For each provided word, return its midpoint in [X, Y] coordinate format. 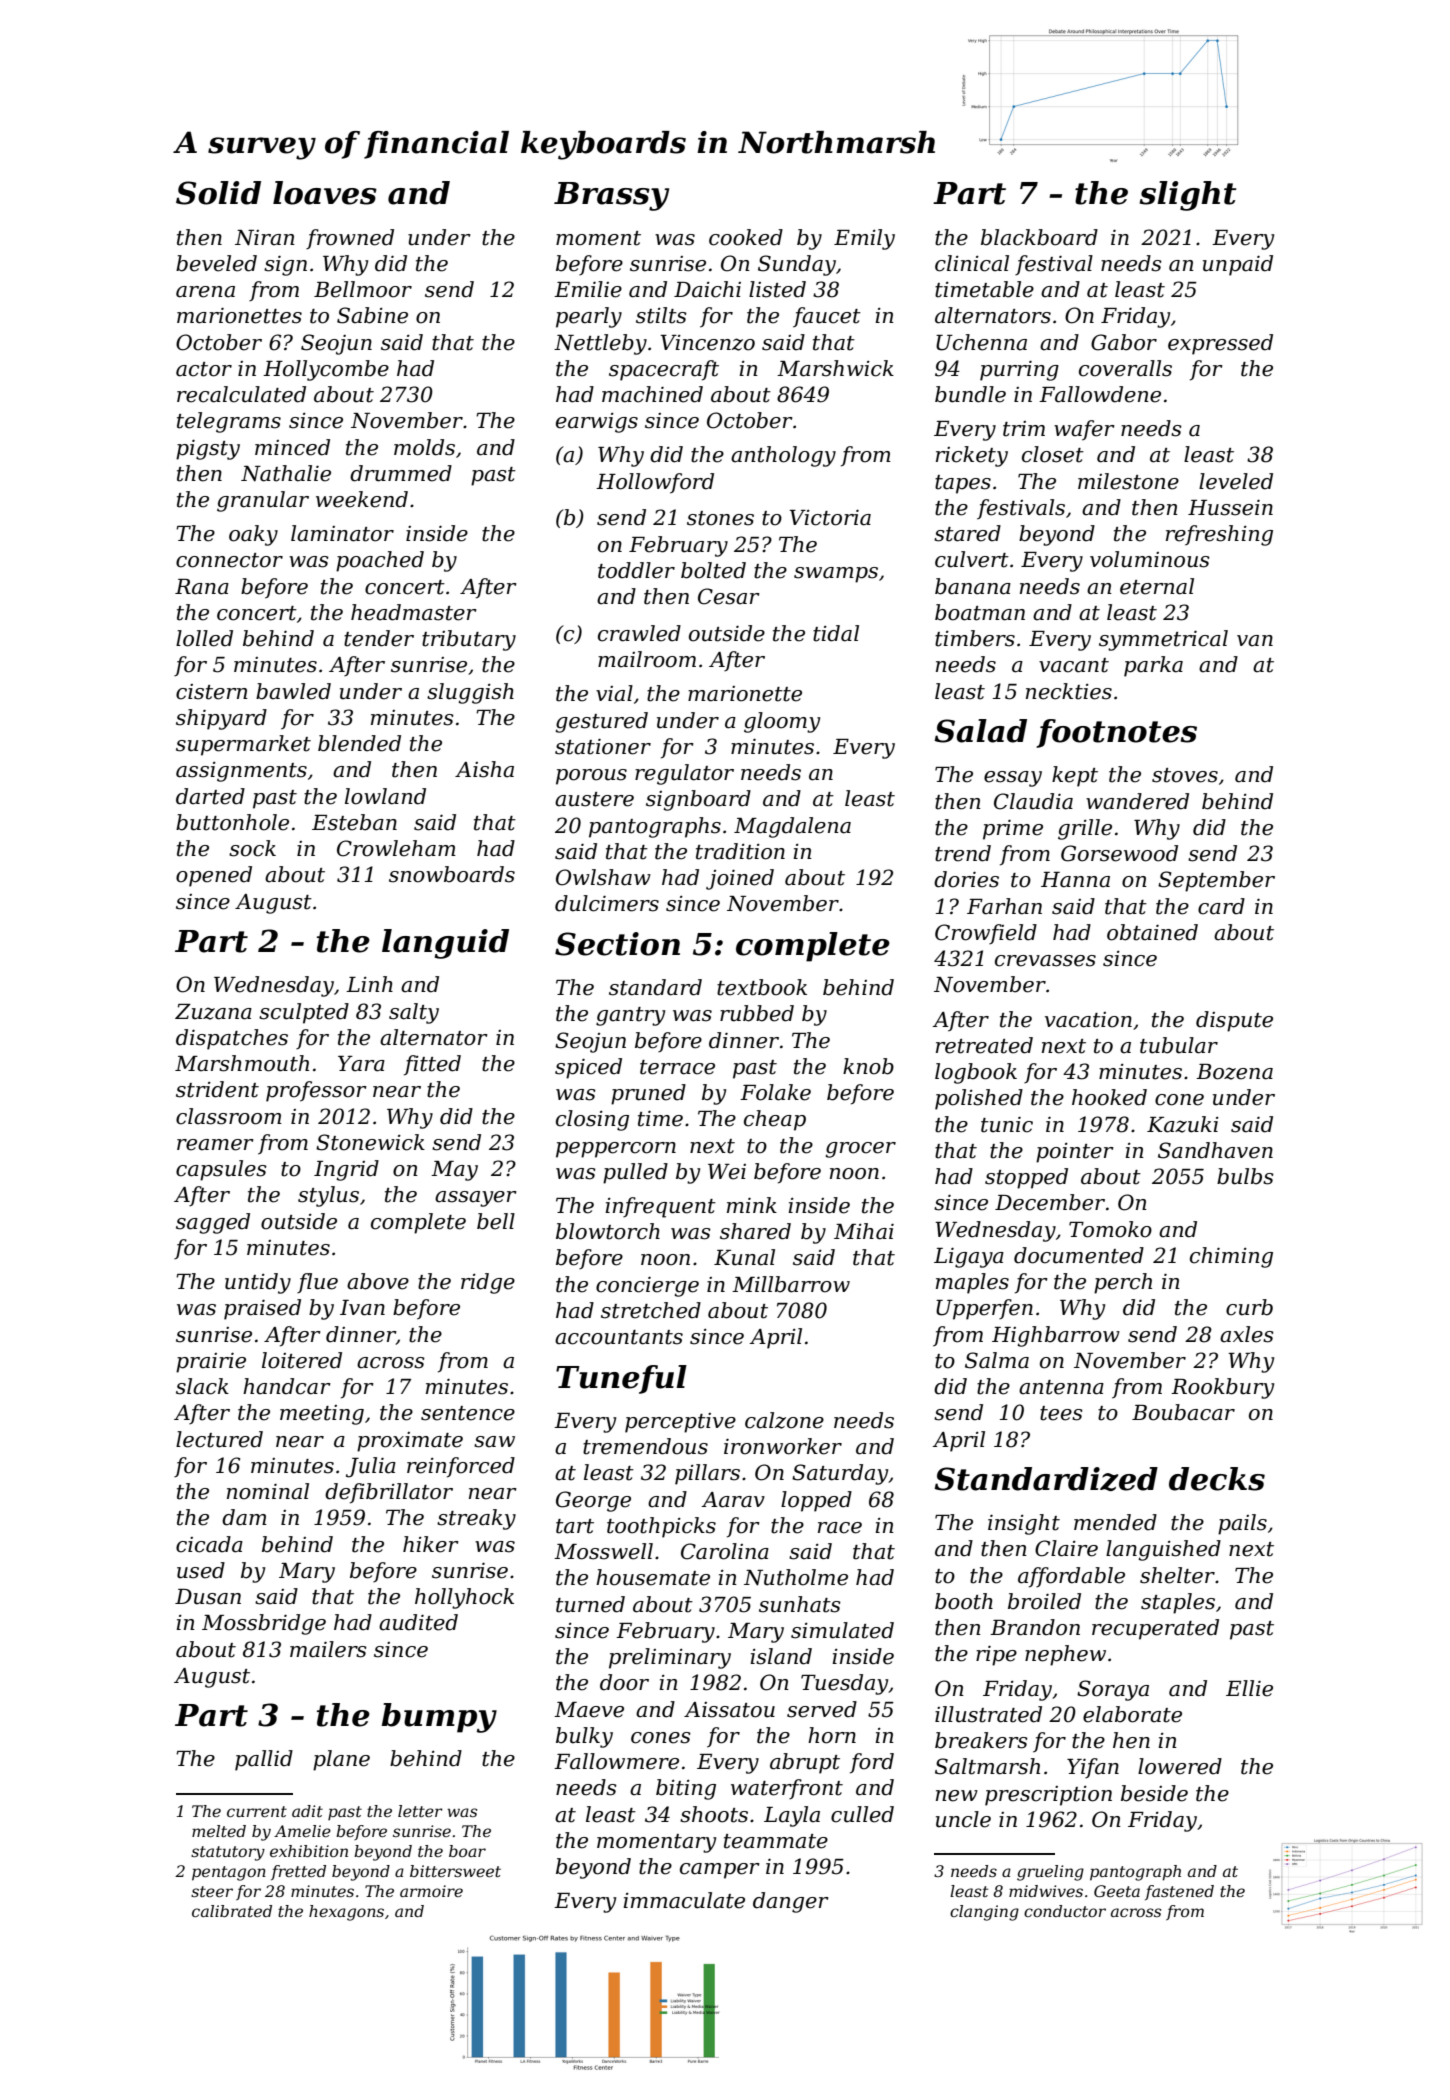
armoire [431, 1891]
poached [380, 561]
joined [740, 879]
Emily [864, 239]
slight [1188, 196]
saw [494, 1442]
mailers [328, 1649]
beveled [216, 263]
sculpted [304, 1013]
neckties [1069, 691]
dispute [1234, 1021]
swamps [836, 575]
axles [1247, 1334]
